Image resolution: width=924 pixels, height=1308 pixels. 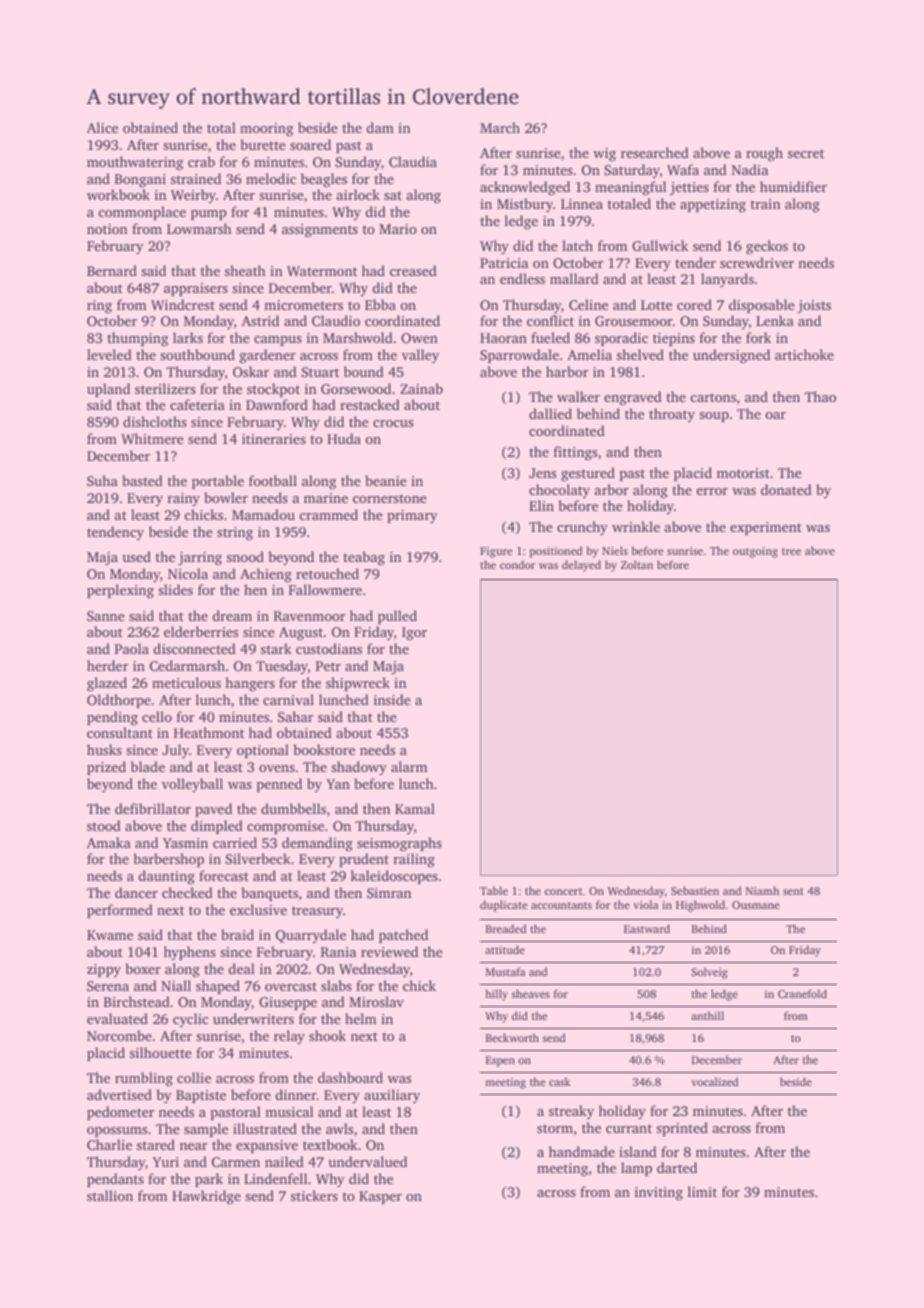 What do you see at coordinates (380, 127) in the image?
I see `dam` at bounding box center [380, 127].
